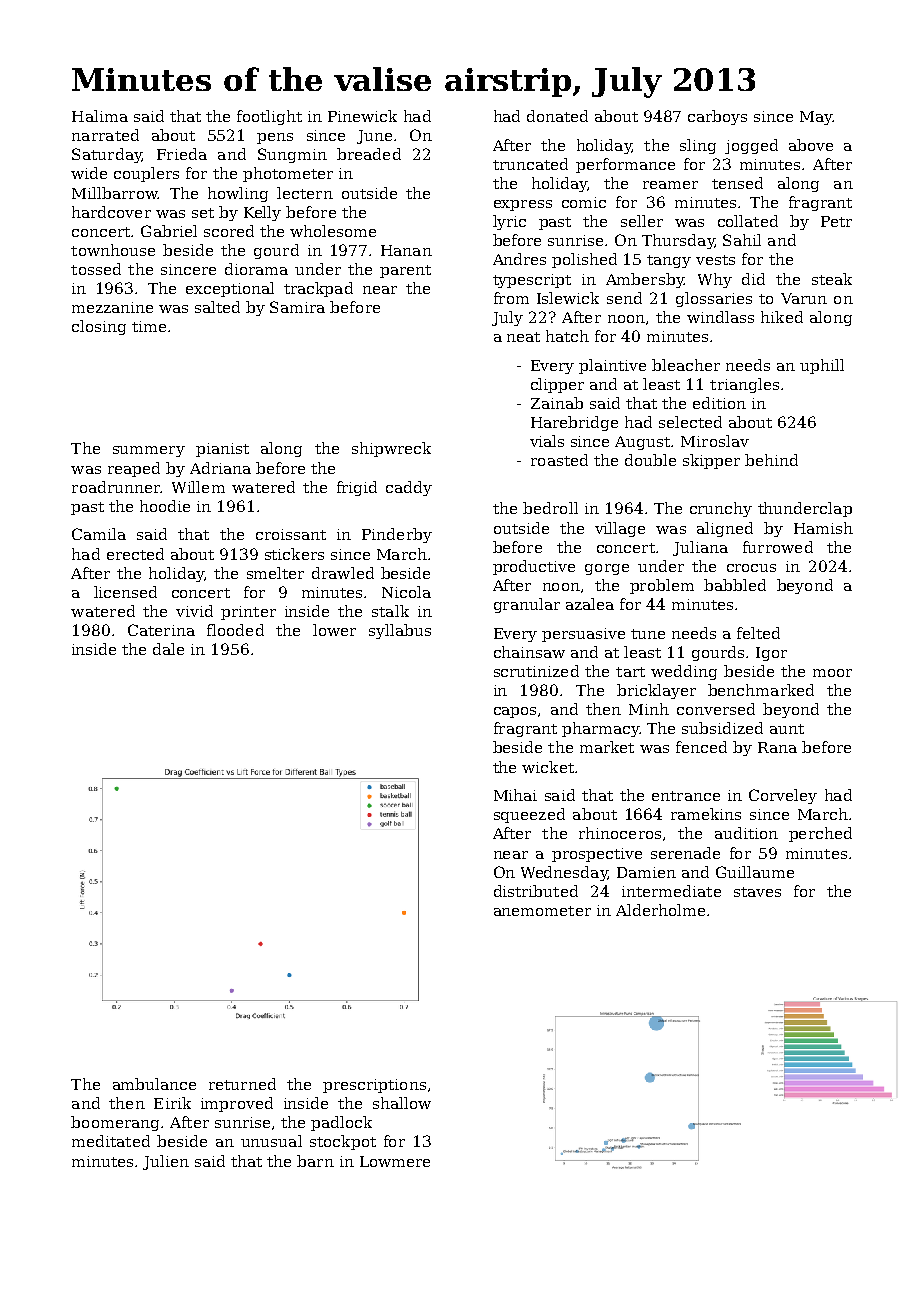  I want to click on roadrunner, so click(116, 487).
